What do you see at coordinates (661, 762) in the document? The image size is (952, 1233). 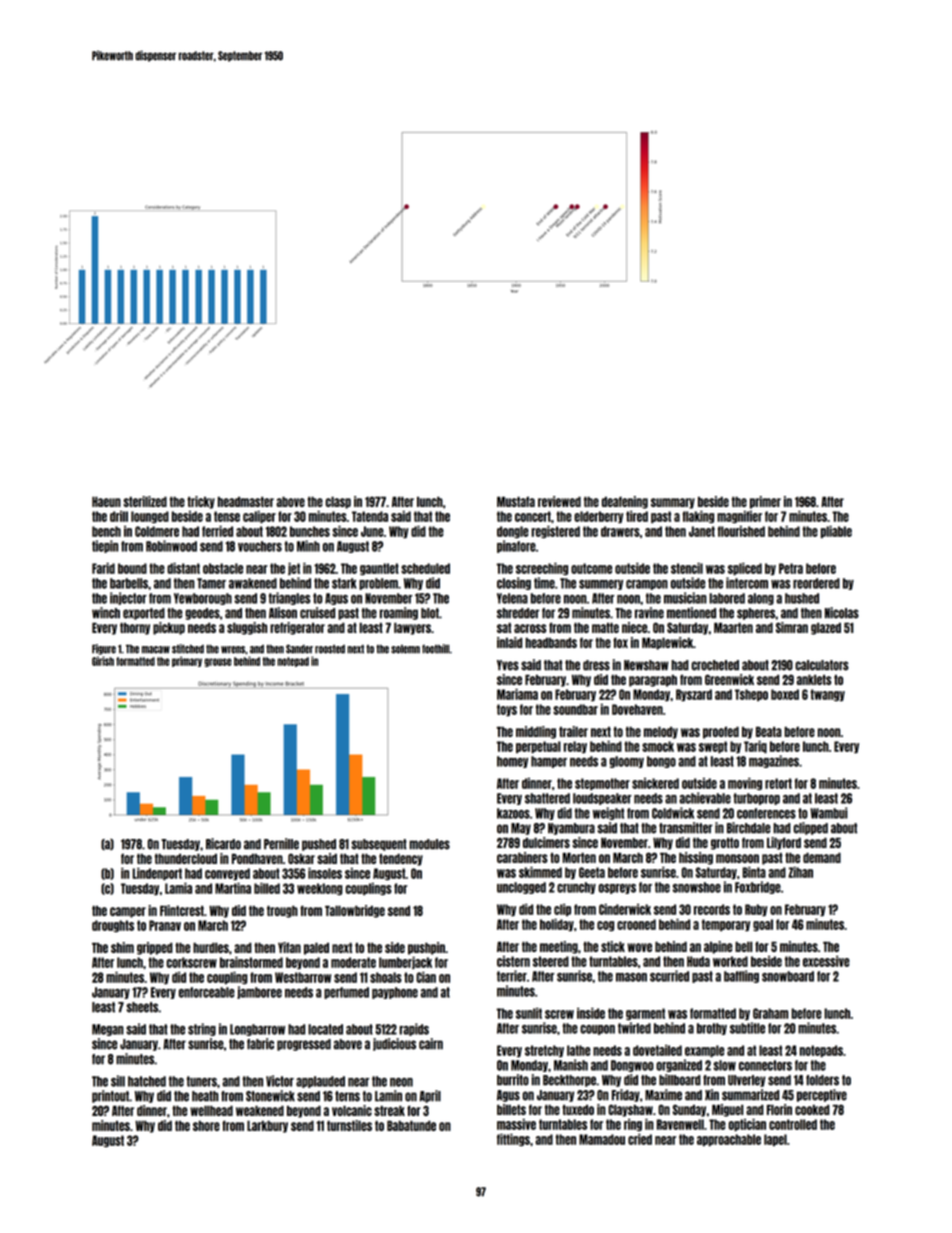 I see `bongo` at bounding box center [661, 762].
